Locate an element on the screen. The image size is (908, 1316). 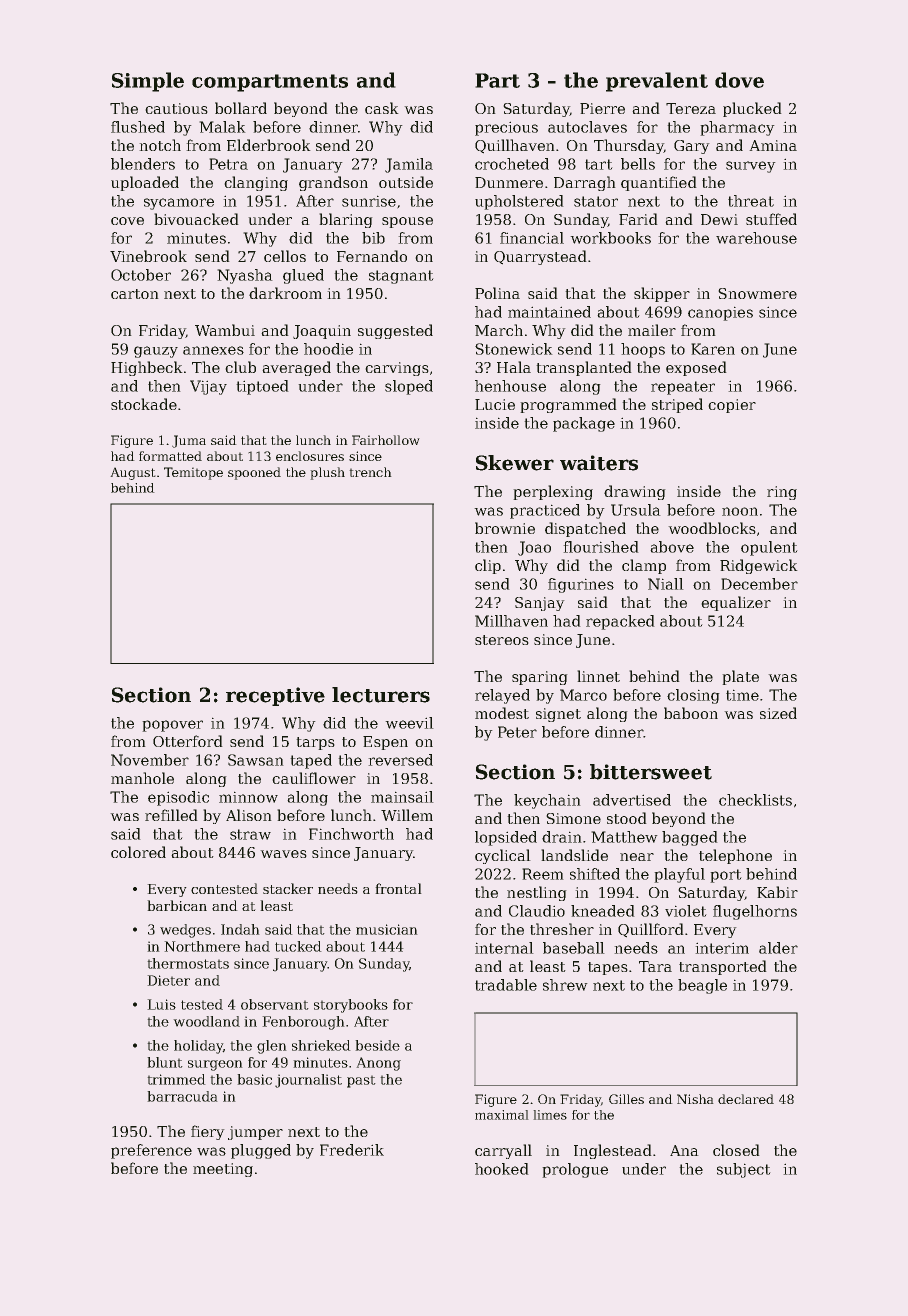
noon is located at coordinates (740, 511).
